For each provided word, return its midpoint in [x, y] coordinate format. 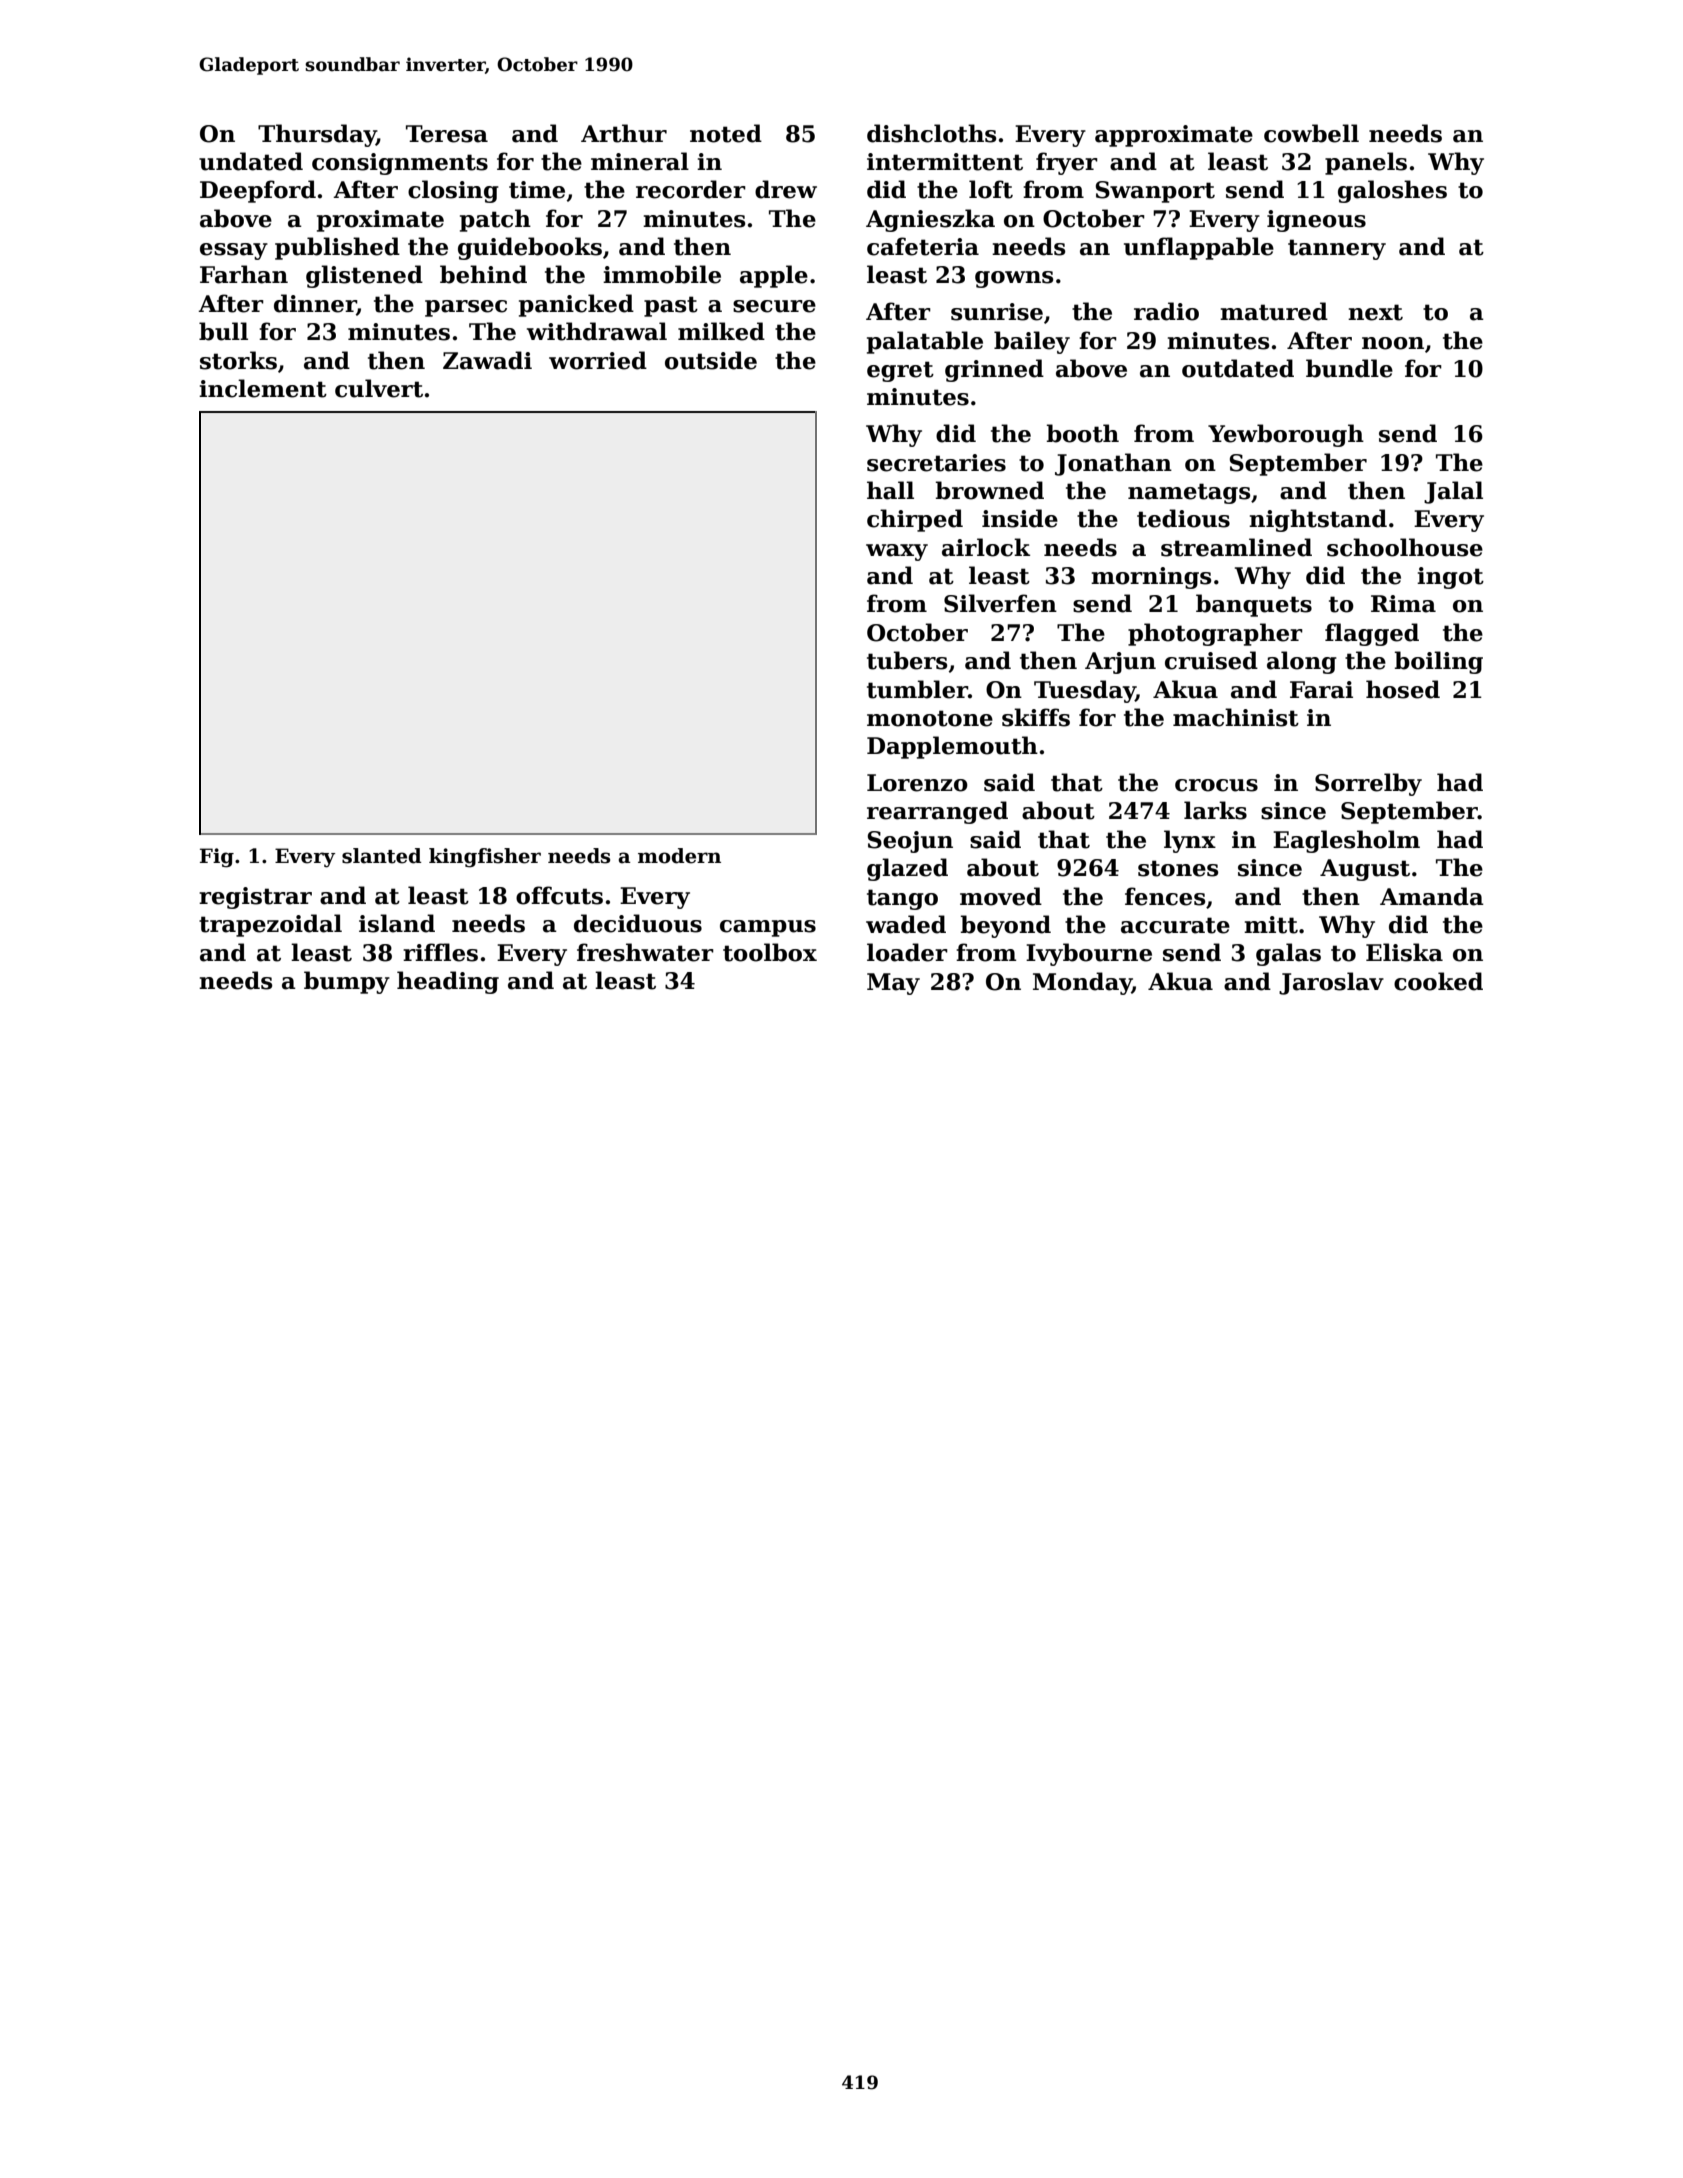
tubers [907, 660]
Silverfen [1000, 603]
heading [448, 982]
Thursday [317, 135]
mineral [640, 161]
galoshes [1392, 191]
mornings [1151, 578]
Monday [1082, 983]
